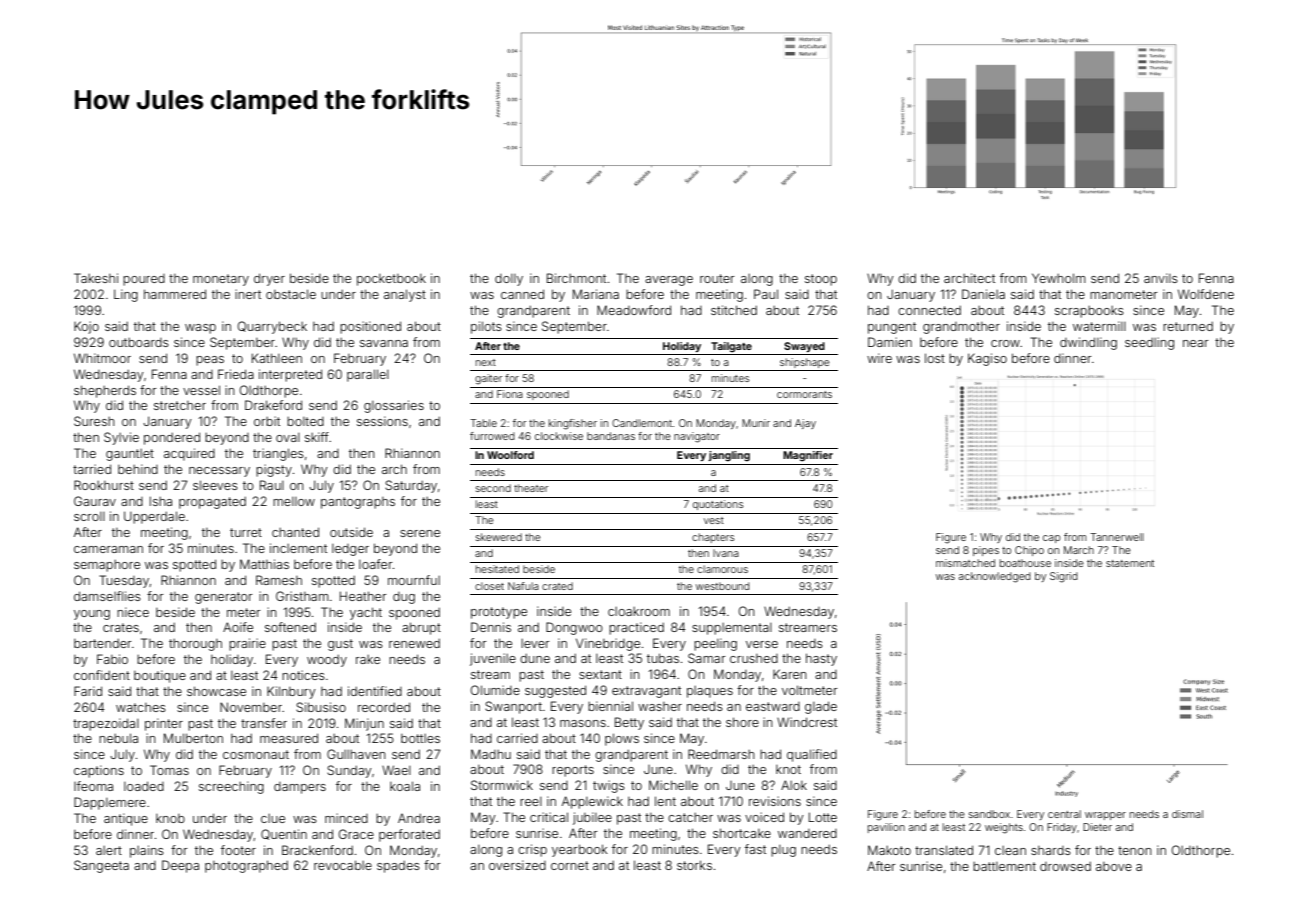 The image size is (1308, 924). What do you see at coordinates (212, 502) in the screenshot?
I see `propagated` at bounding box center [212, 502].
